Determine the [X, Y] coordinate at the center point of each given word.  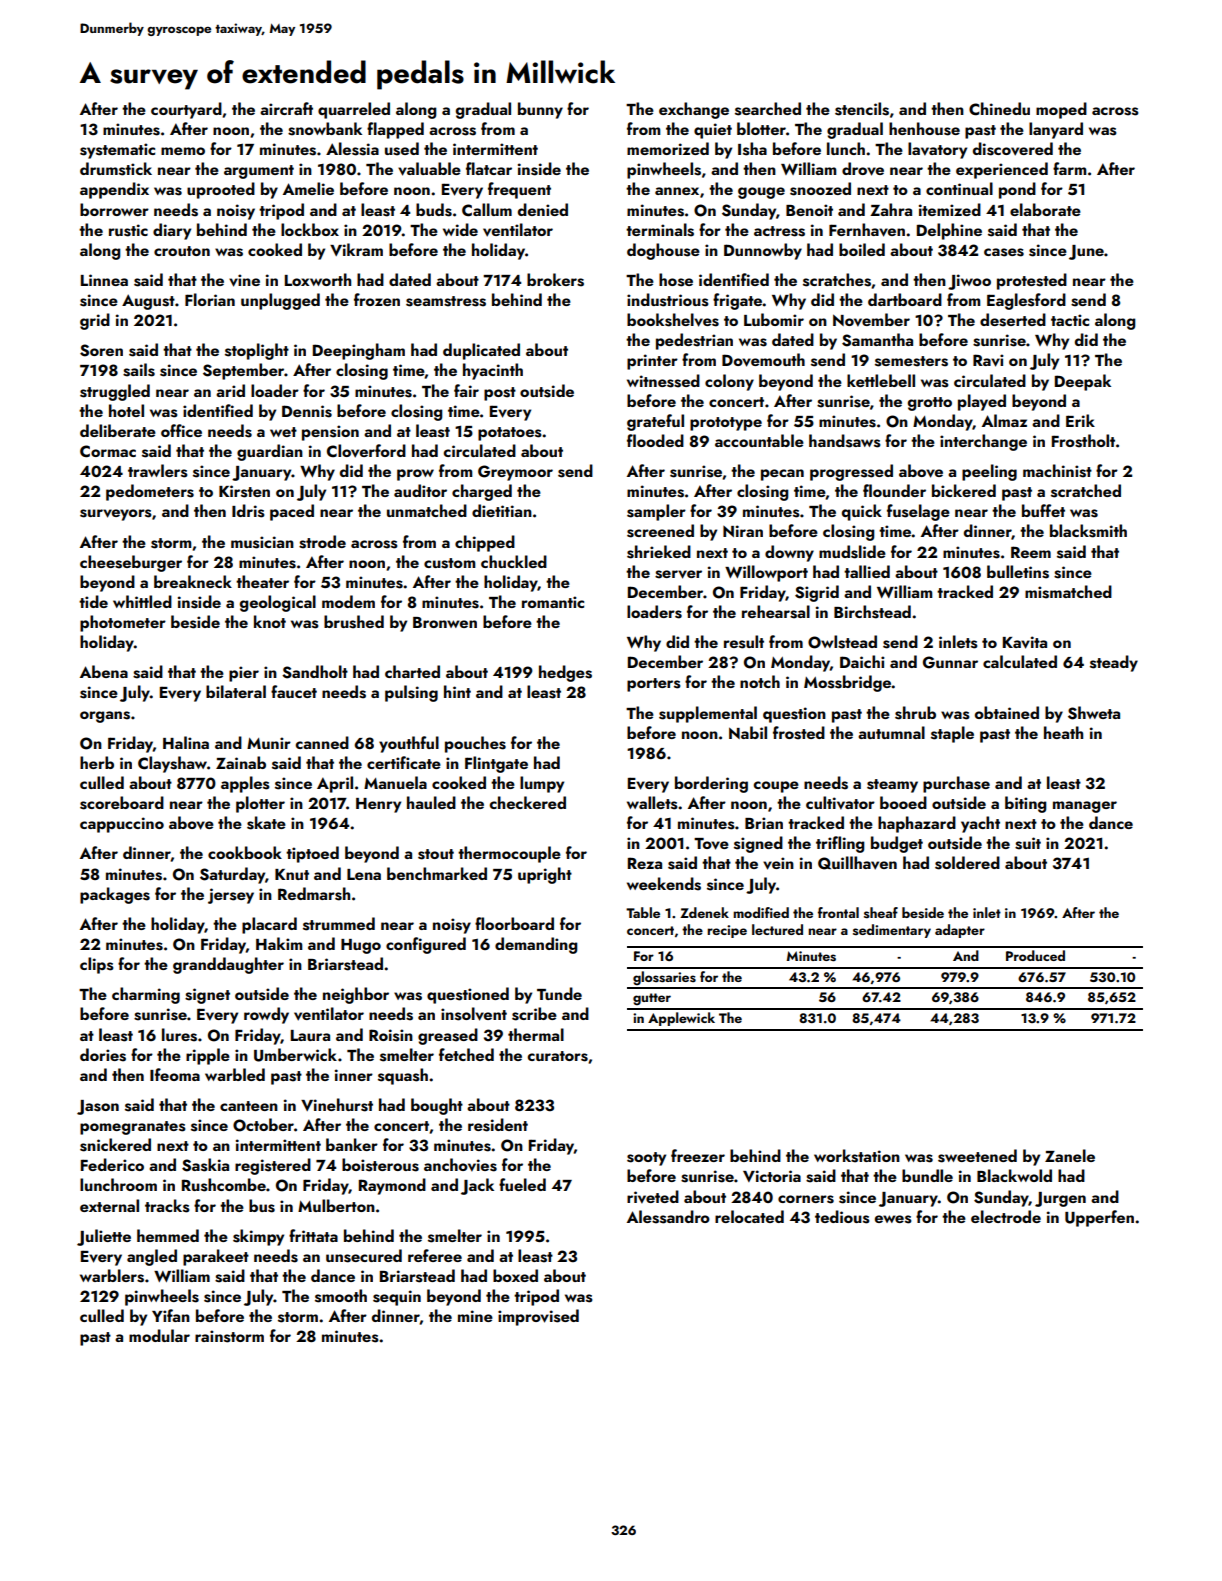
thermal [536, 1034]
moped [1061, 110]
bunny [540, 110]
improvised [538, 1317]
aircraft [286, 108]
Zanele [1070, 1155]
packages [115, 895]
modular [159, 1335]
